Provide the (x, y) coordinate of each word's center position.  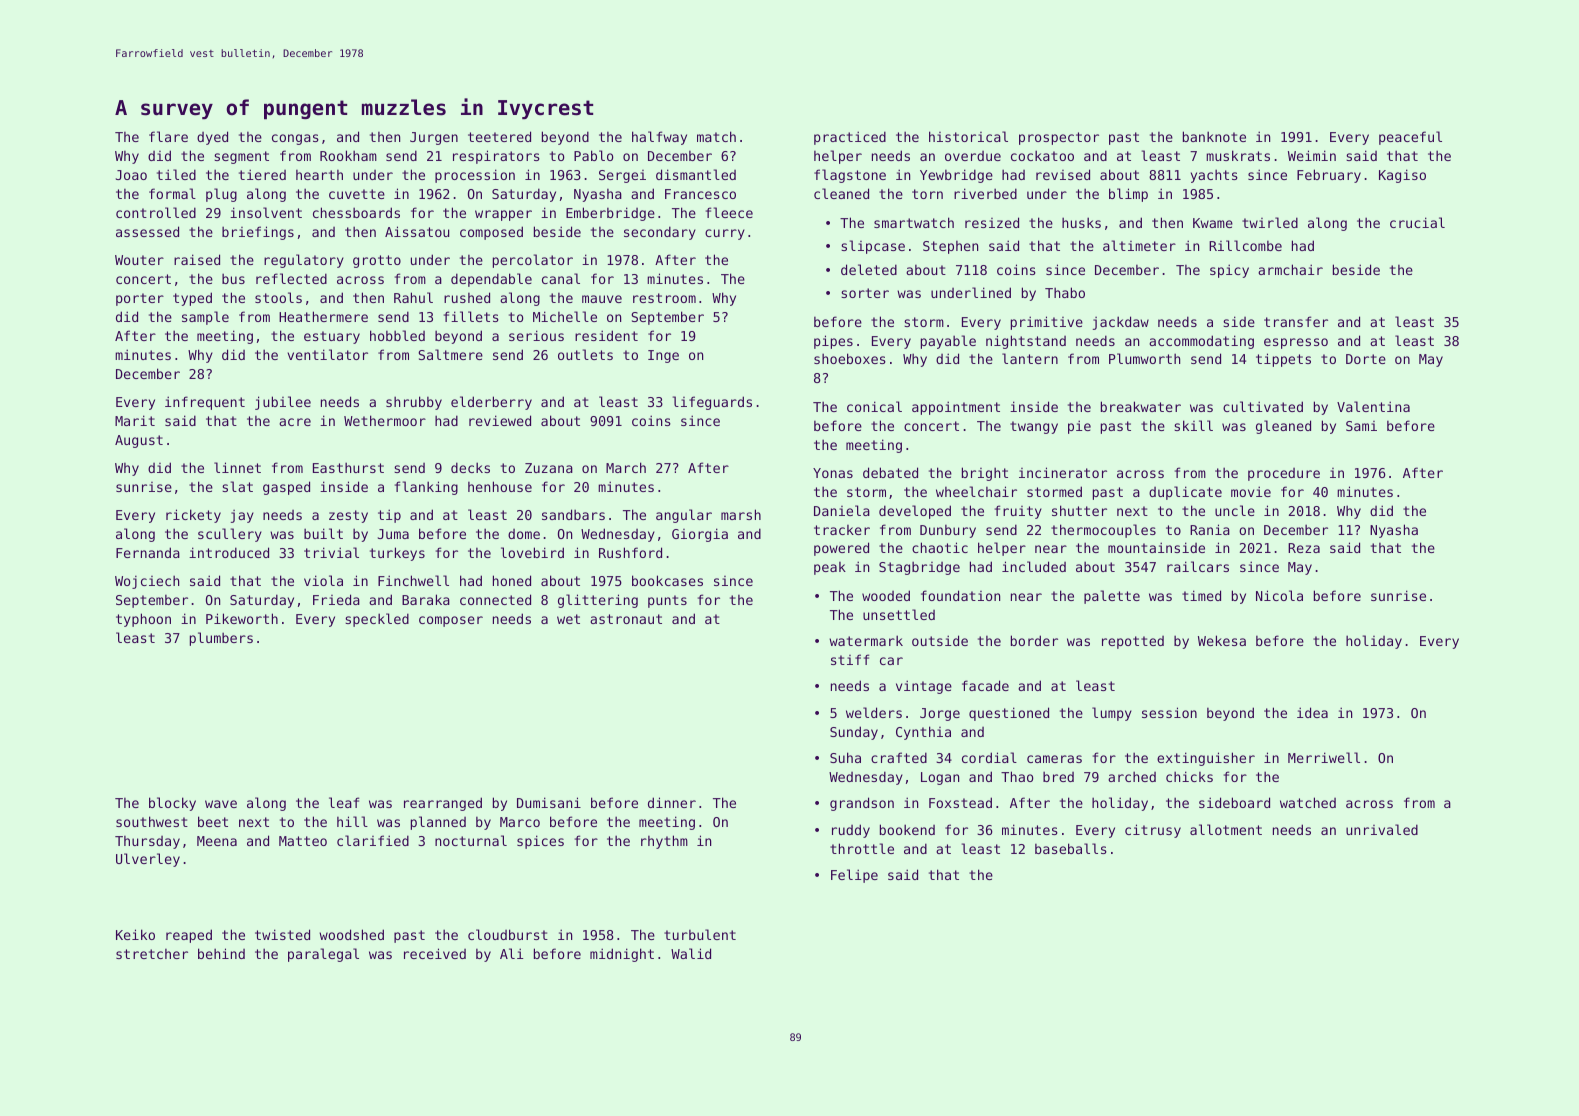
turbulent (700, 934)
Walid (691, 953)
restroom (664, 298)
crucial (1417, 222)
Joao (131, 175)
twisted (282, 934)
